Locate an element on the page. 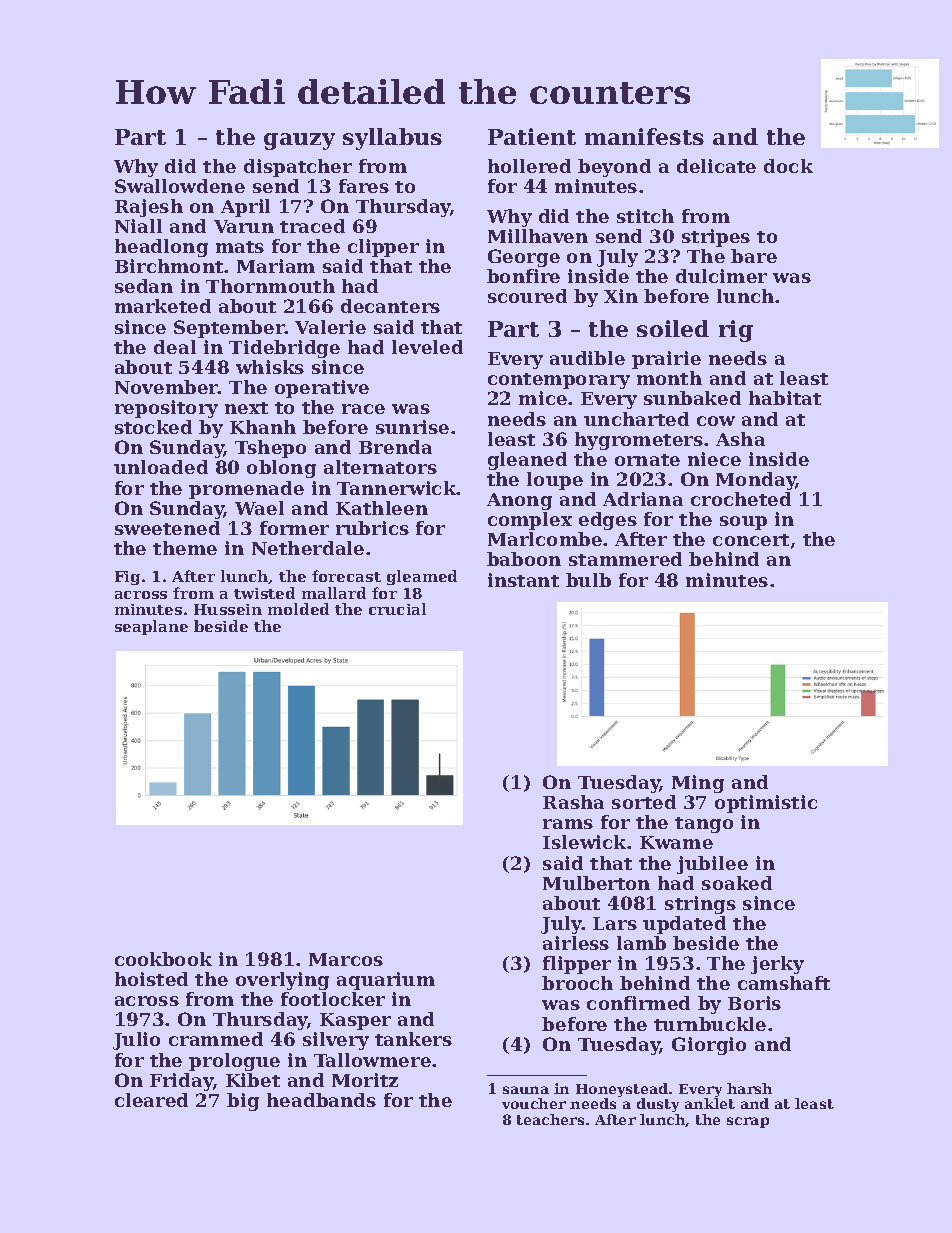  optimistic is located at coordinates (766, 804).
